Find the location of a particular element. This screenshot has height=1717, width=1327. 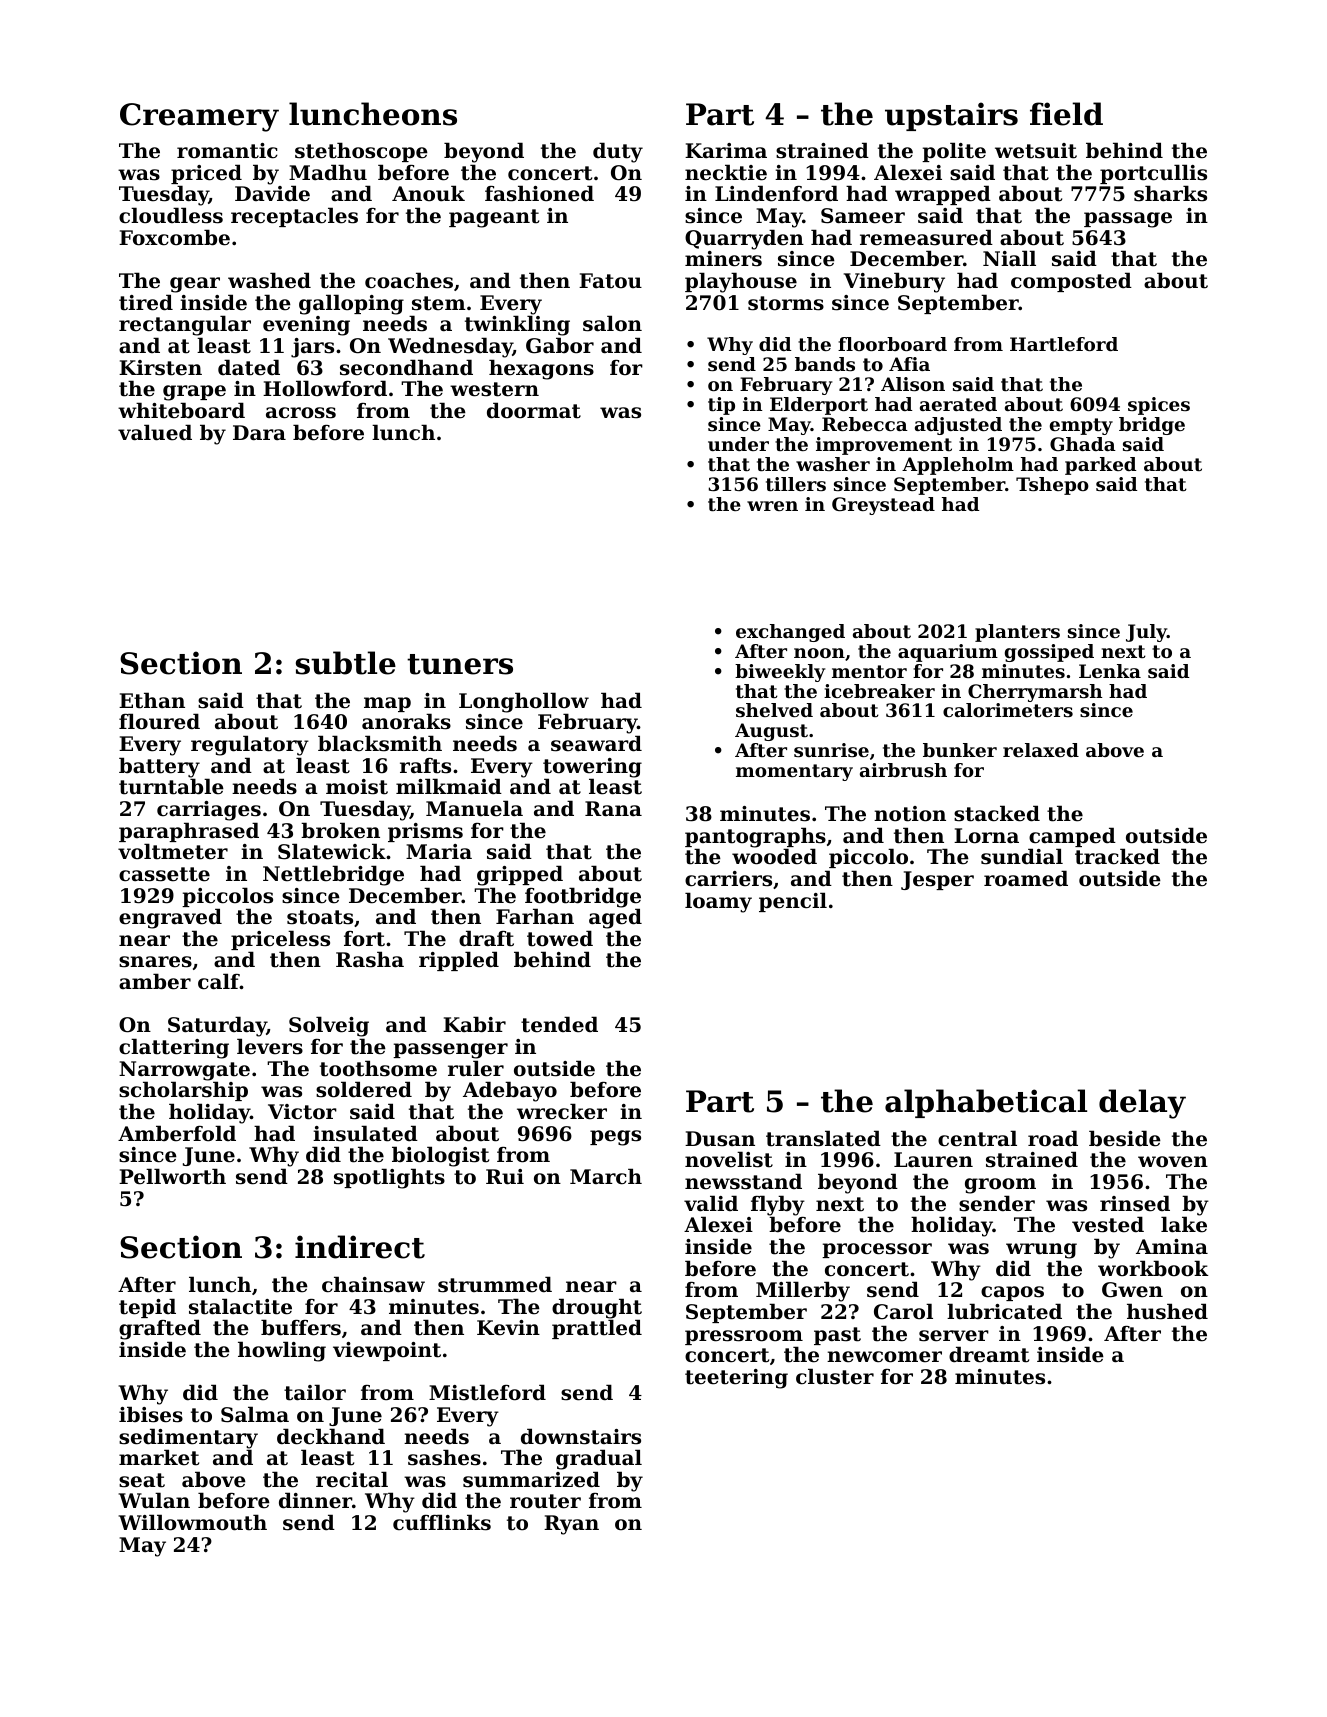

Ethan is located at coordinates (152, 700).
